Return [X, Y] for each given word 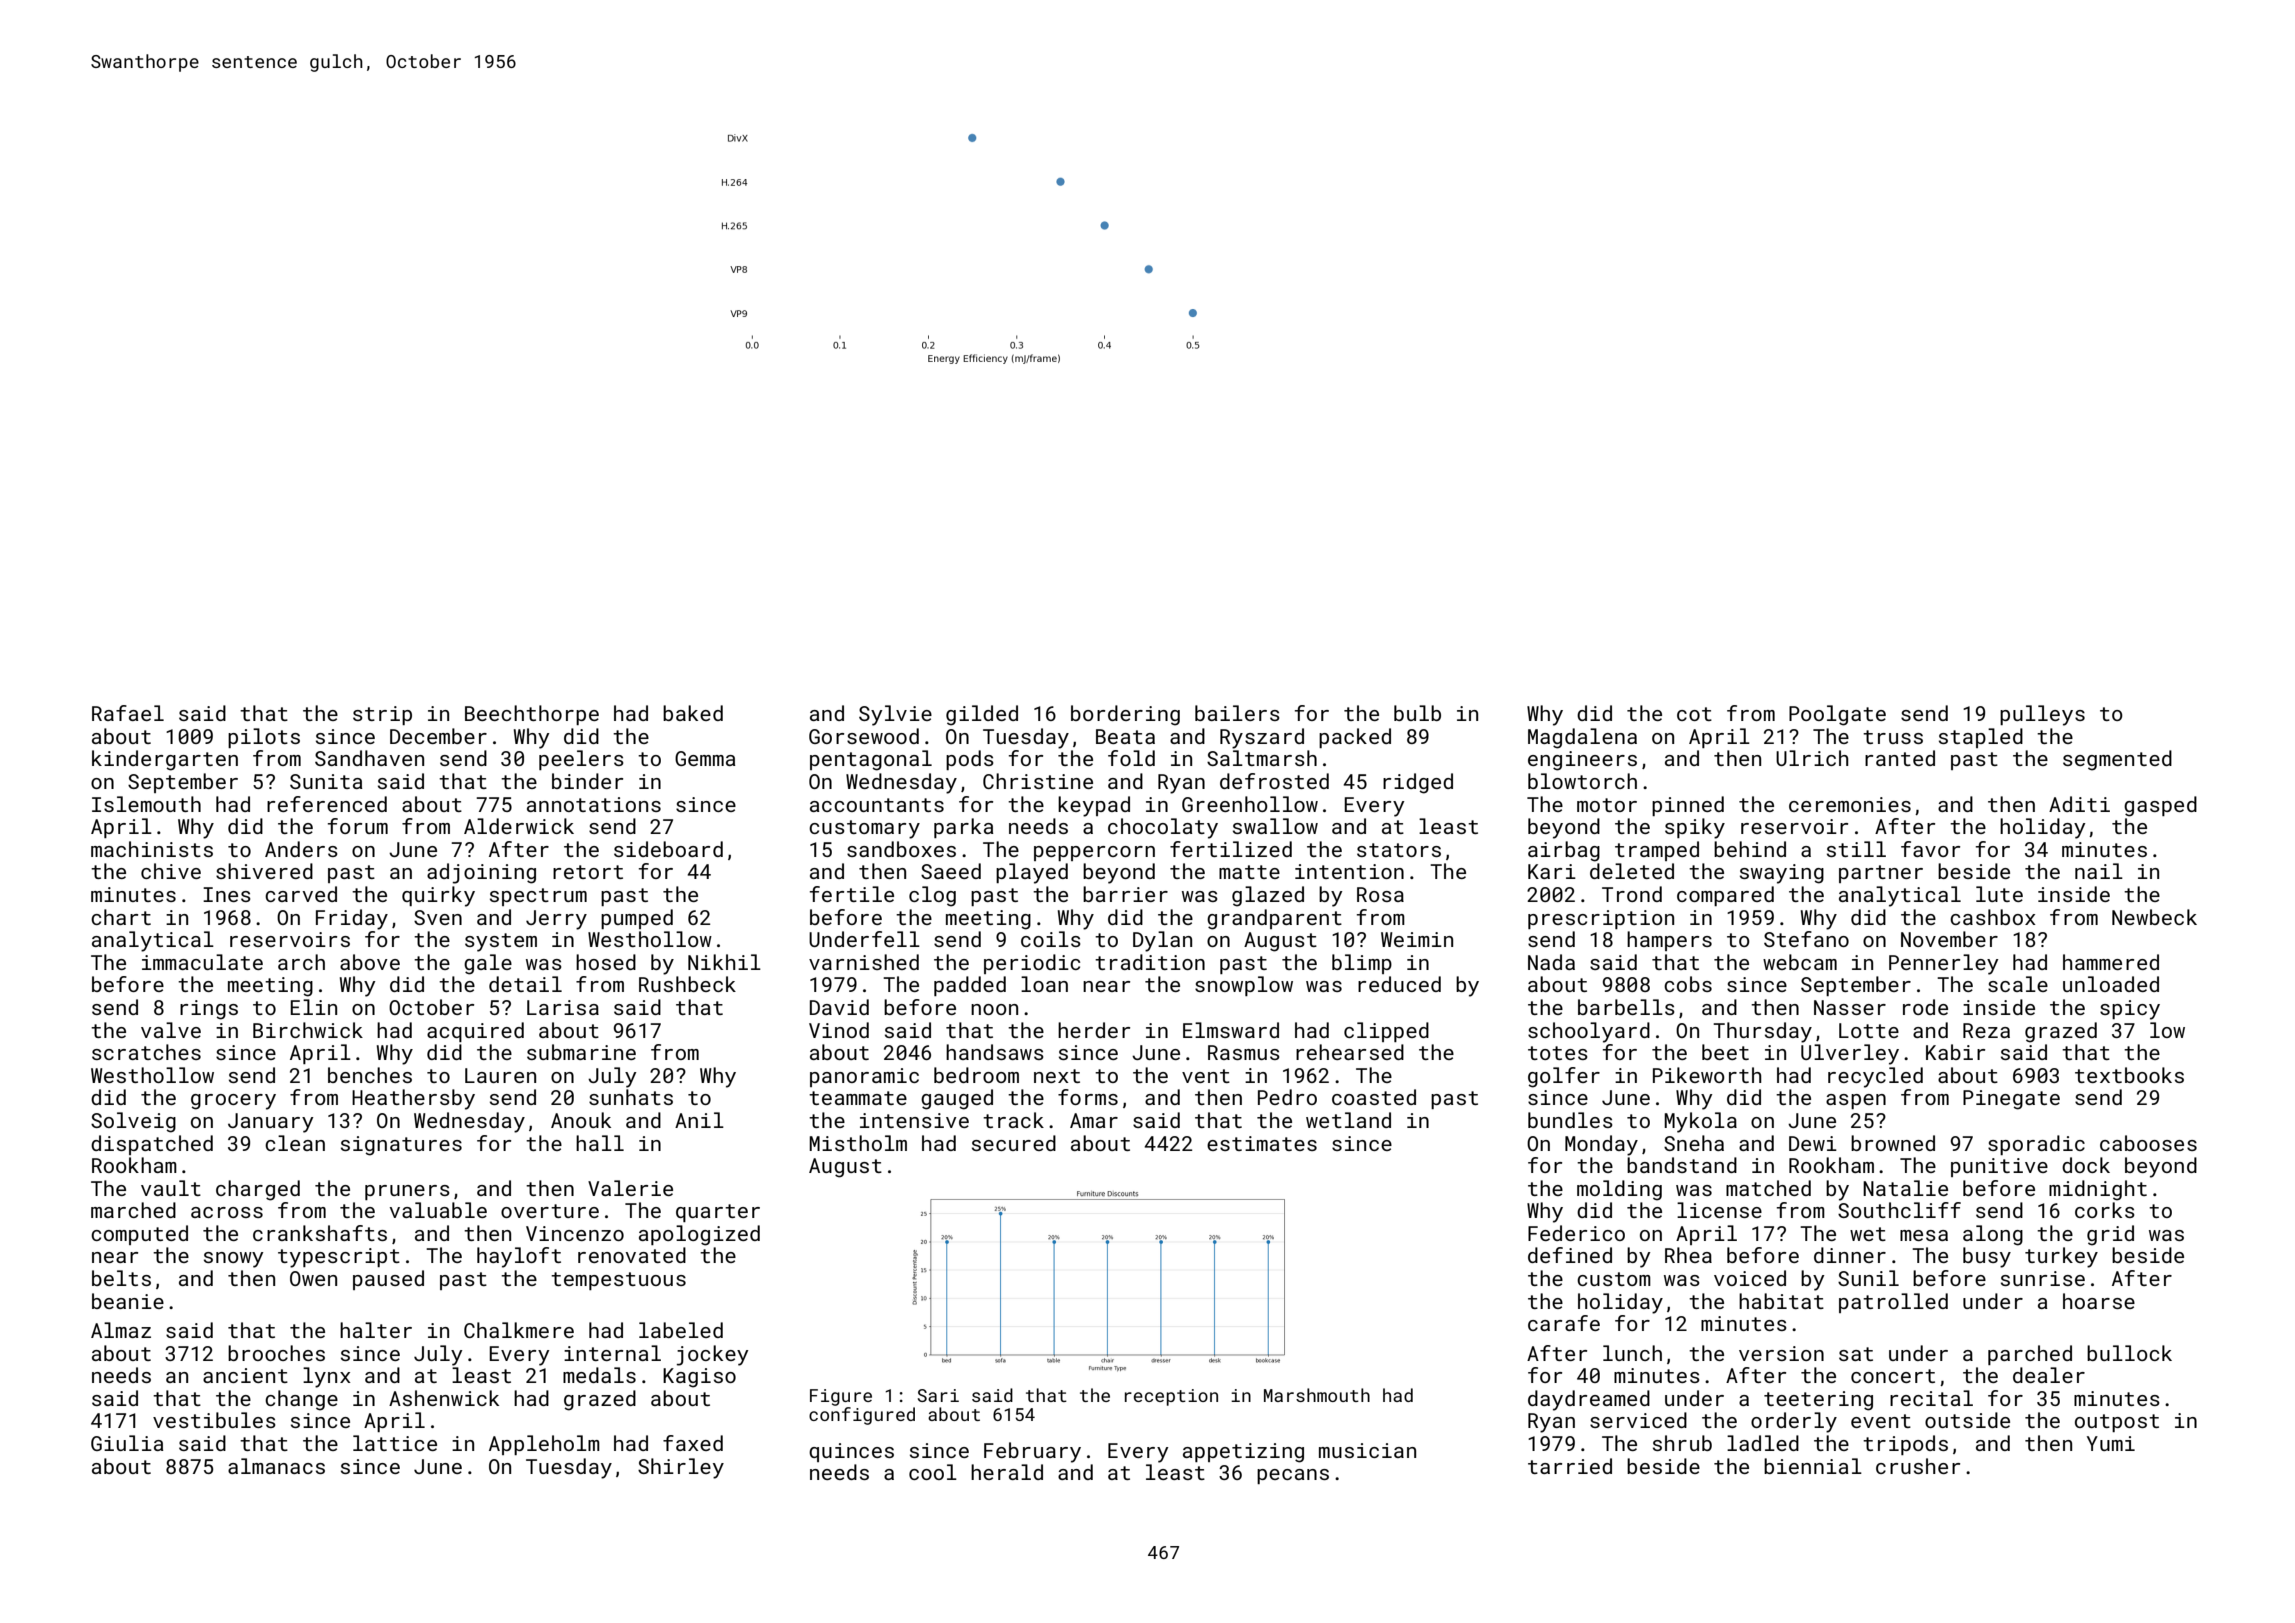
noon [994, 1009]
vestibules [214, 1420]
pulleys [2042, 715]
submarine [581, 1052]
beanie [128, 1301]
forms [1088, 1097]
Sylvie [895, 715]
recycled [1875, 1077]
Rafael [128, 713]
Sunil [1868, 1278]
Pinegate [2011, 1100]
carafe [1564, 1323]
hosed [606, 962]
